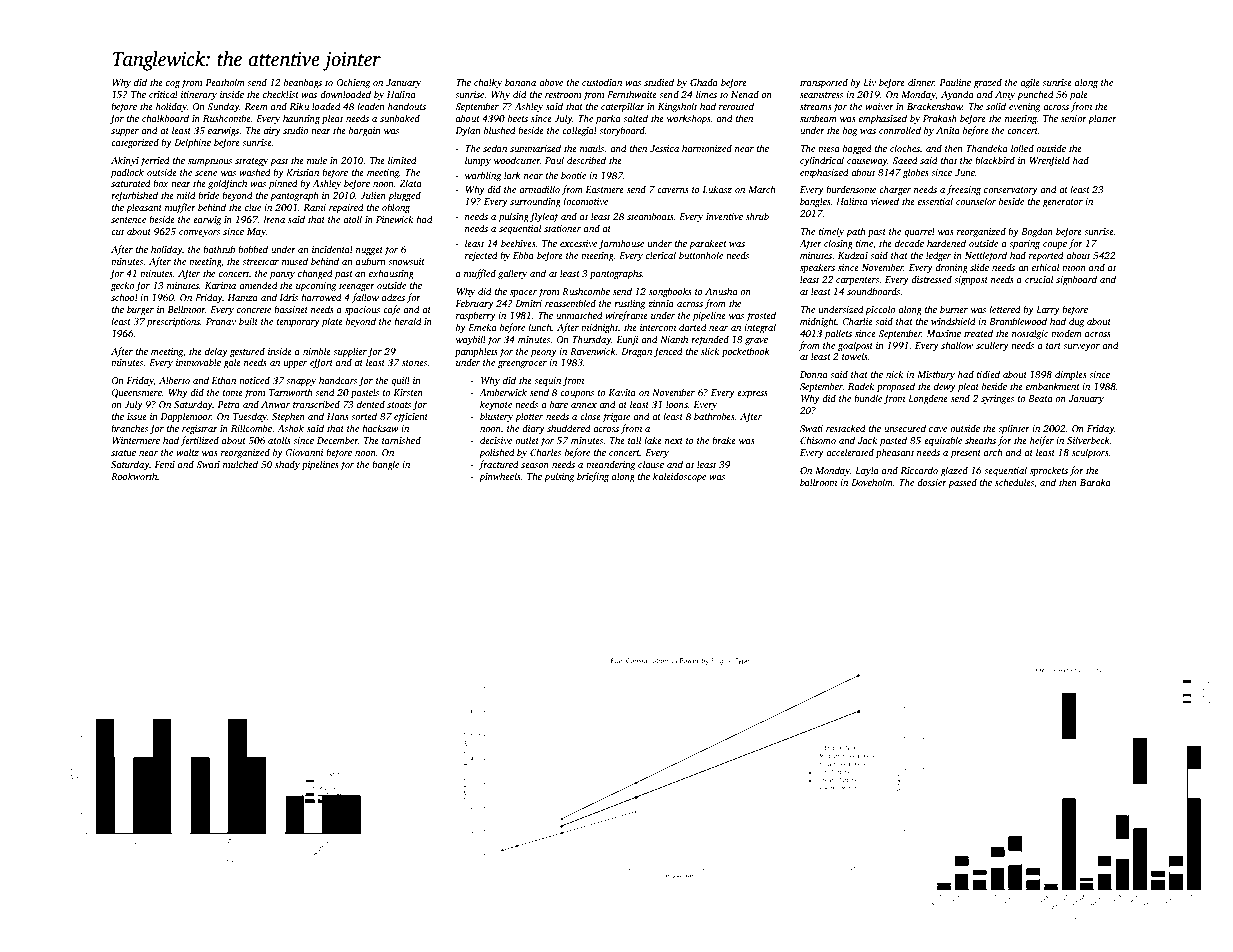  What do you see at coordinates (659, 82) in the screenshot?
I see `studied` at bounding box center [659, 82].
